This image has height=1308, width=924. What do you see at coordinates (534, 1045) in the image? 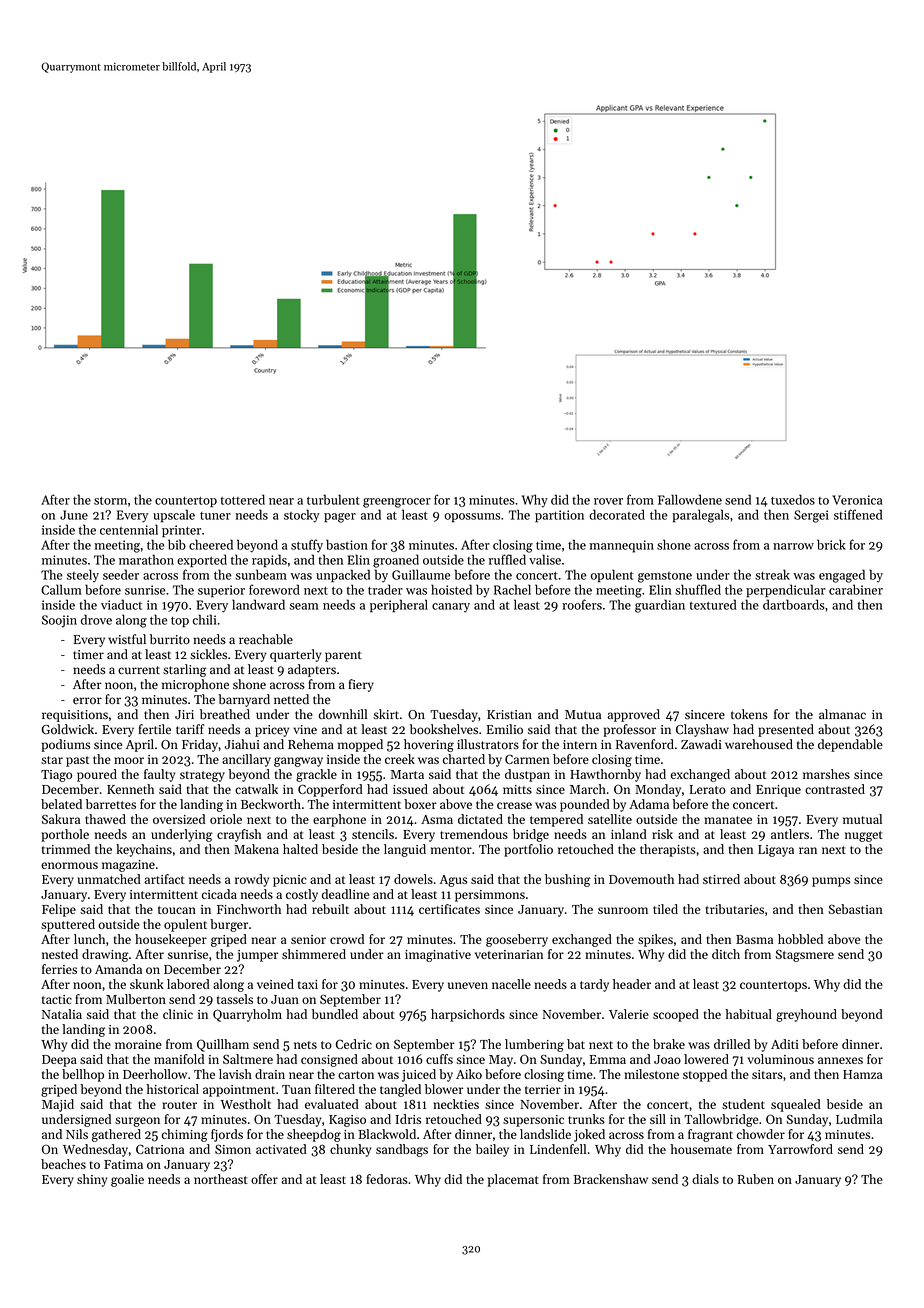
I see `lumbering` at bounding box center [534, 1045].
